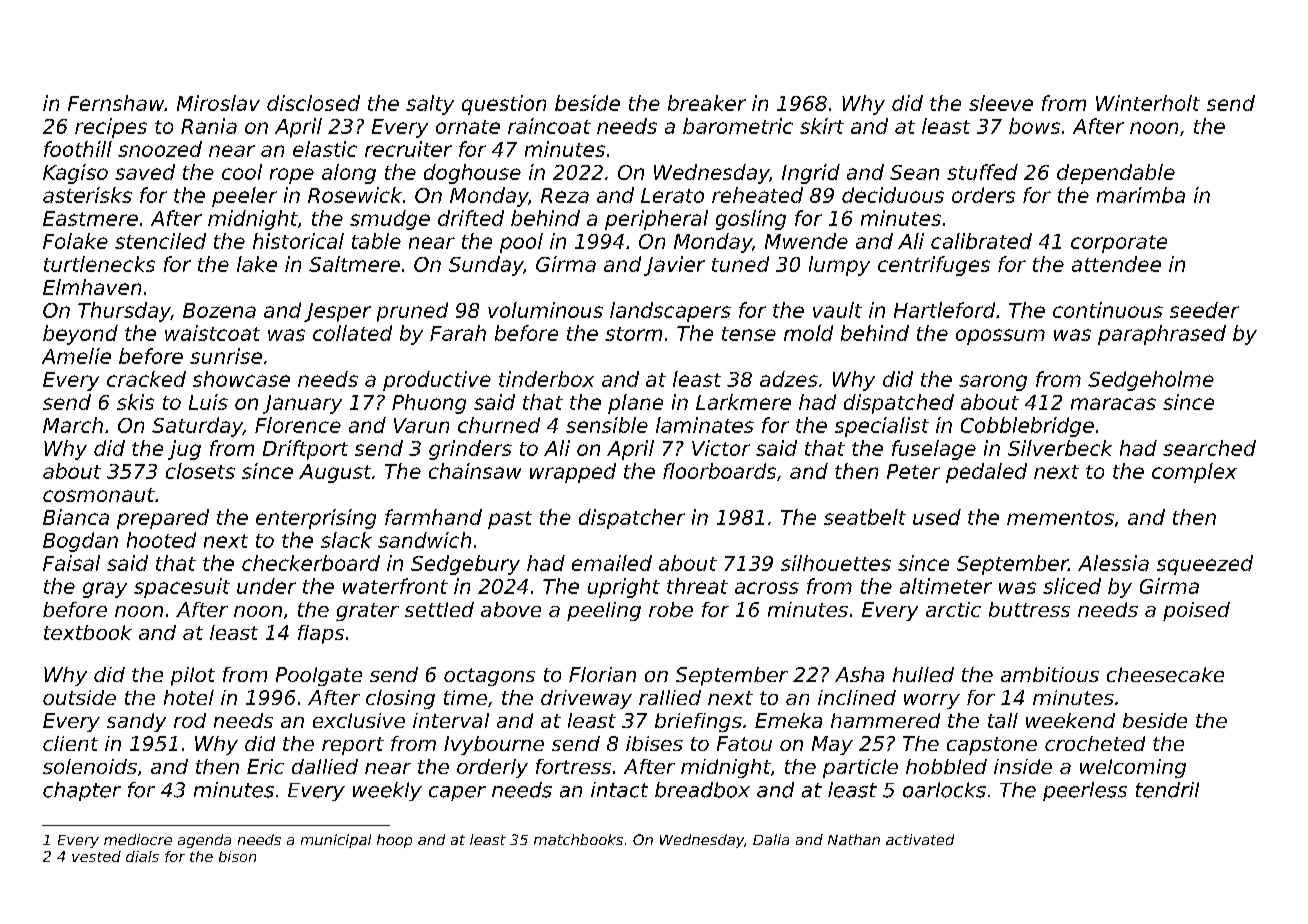 Image resolution: width=1308 pixels, height=924 pixels. I want to click on above, so click(511, 609).
